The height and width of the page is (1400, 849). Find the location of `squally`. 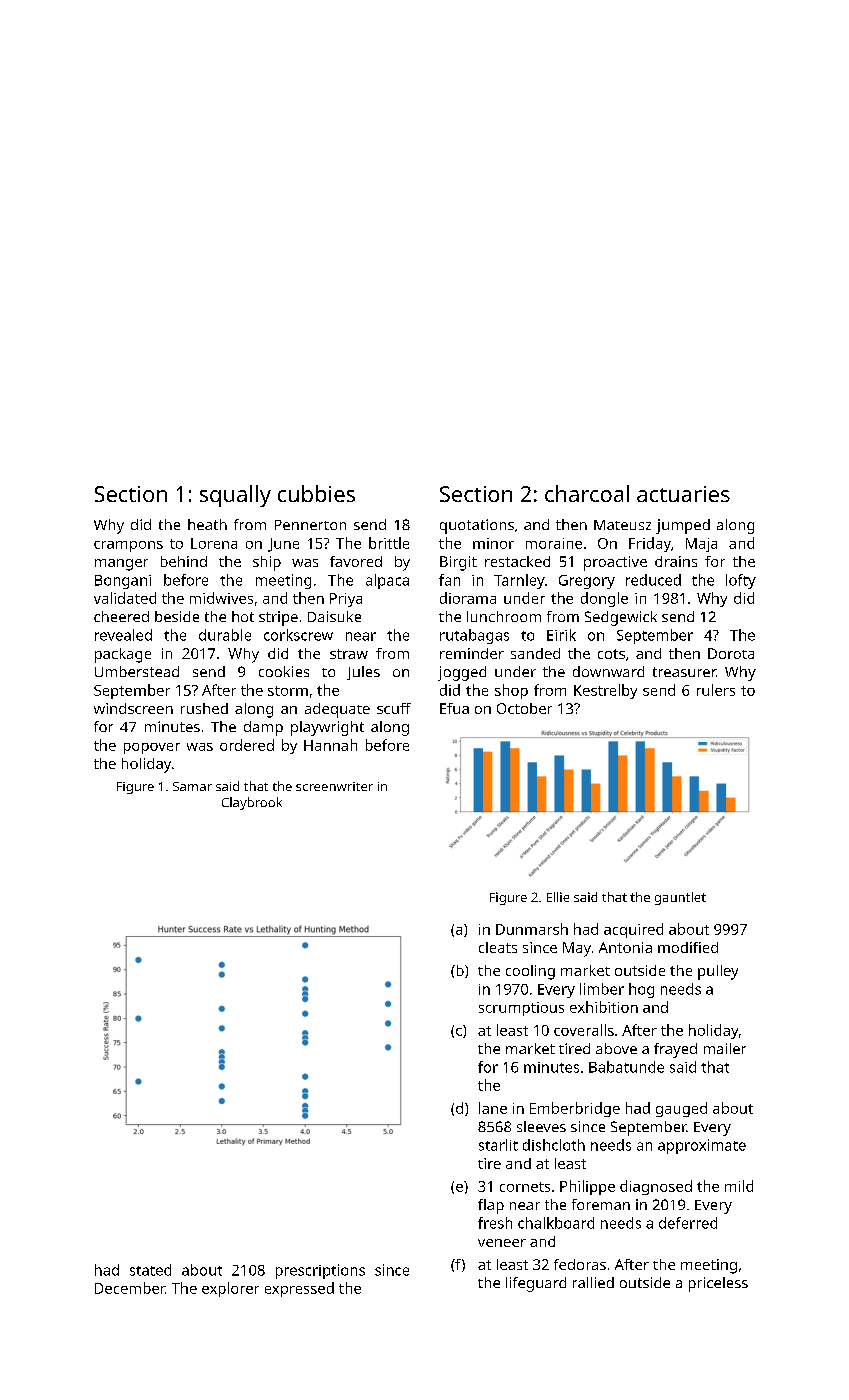

squally is located at coordinates (235, 496).
